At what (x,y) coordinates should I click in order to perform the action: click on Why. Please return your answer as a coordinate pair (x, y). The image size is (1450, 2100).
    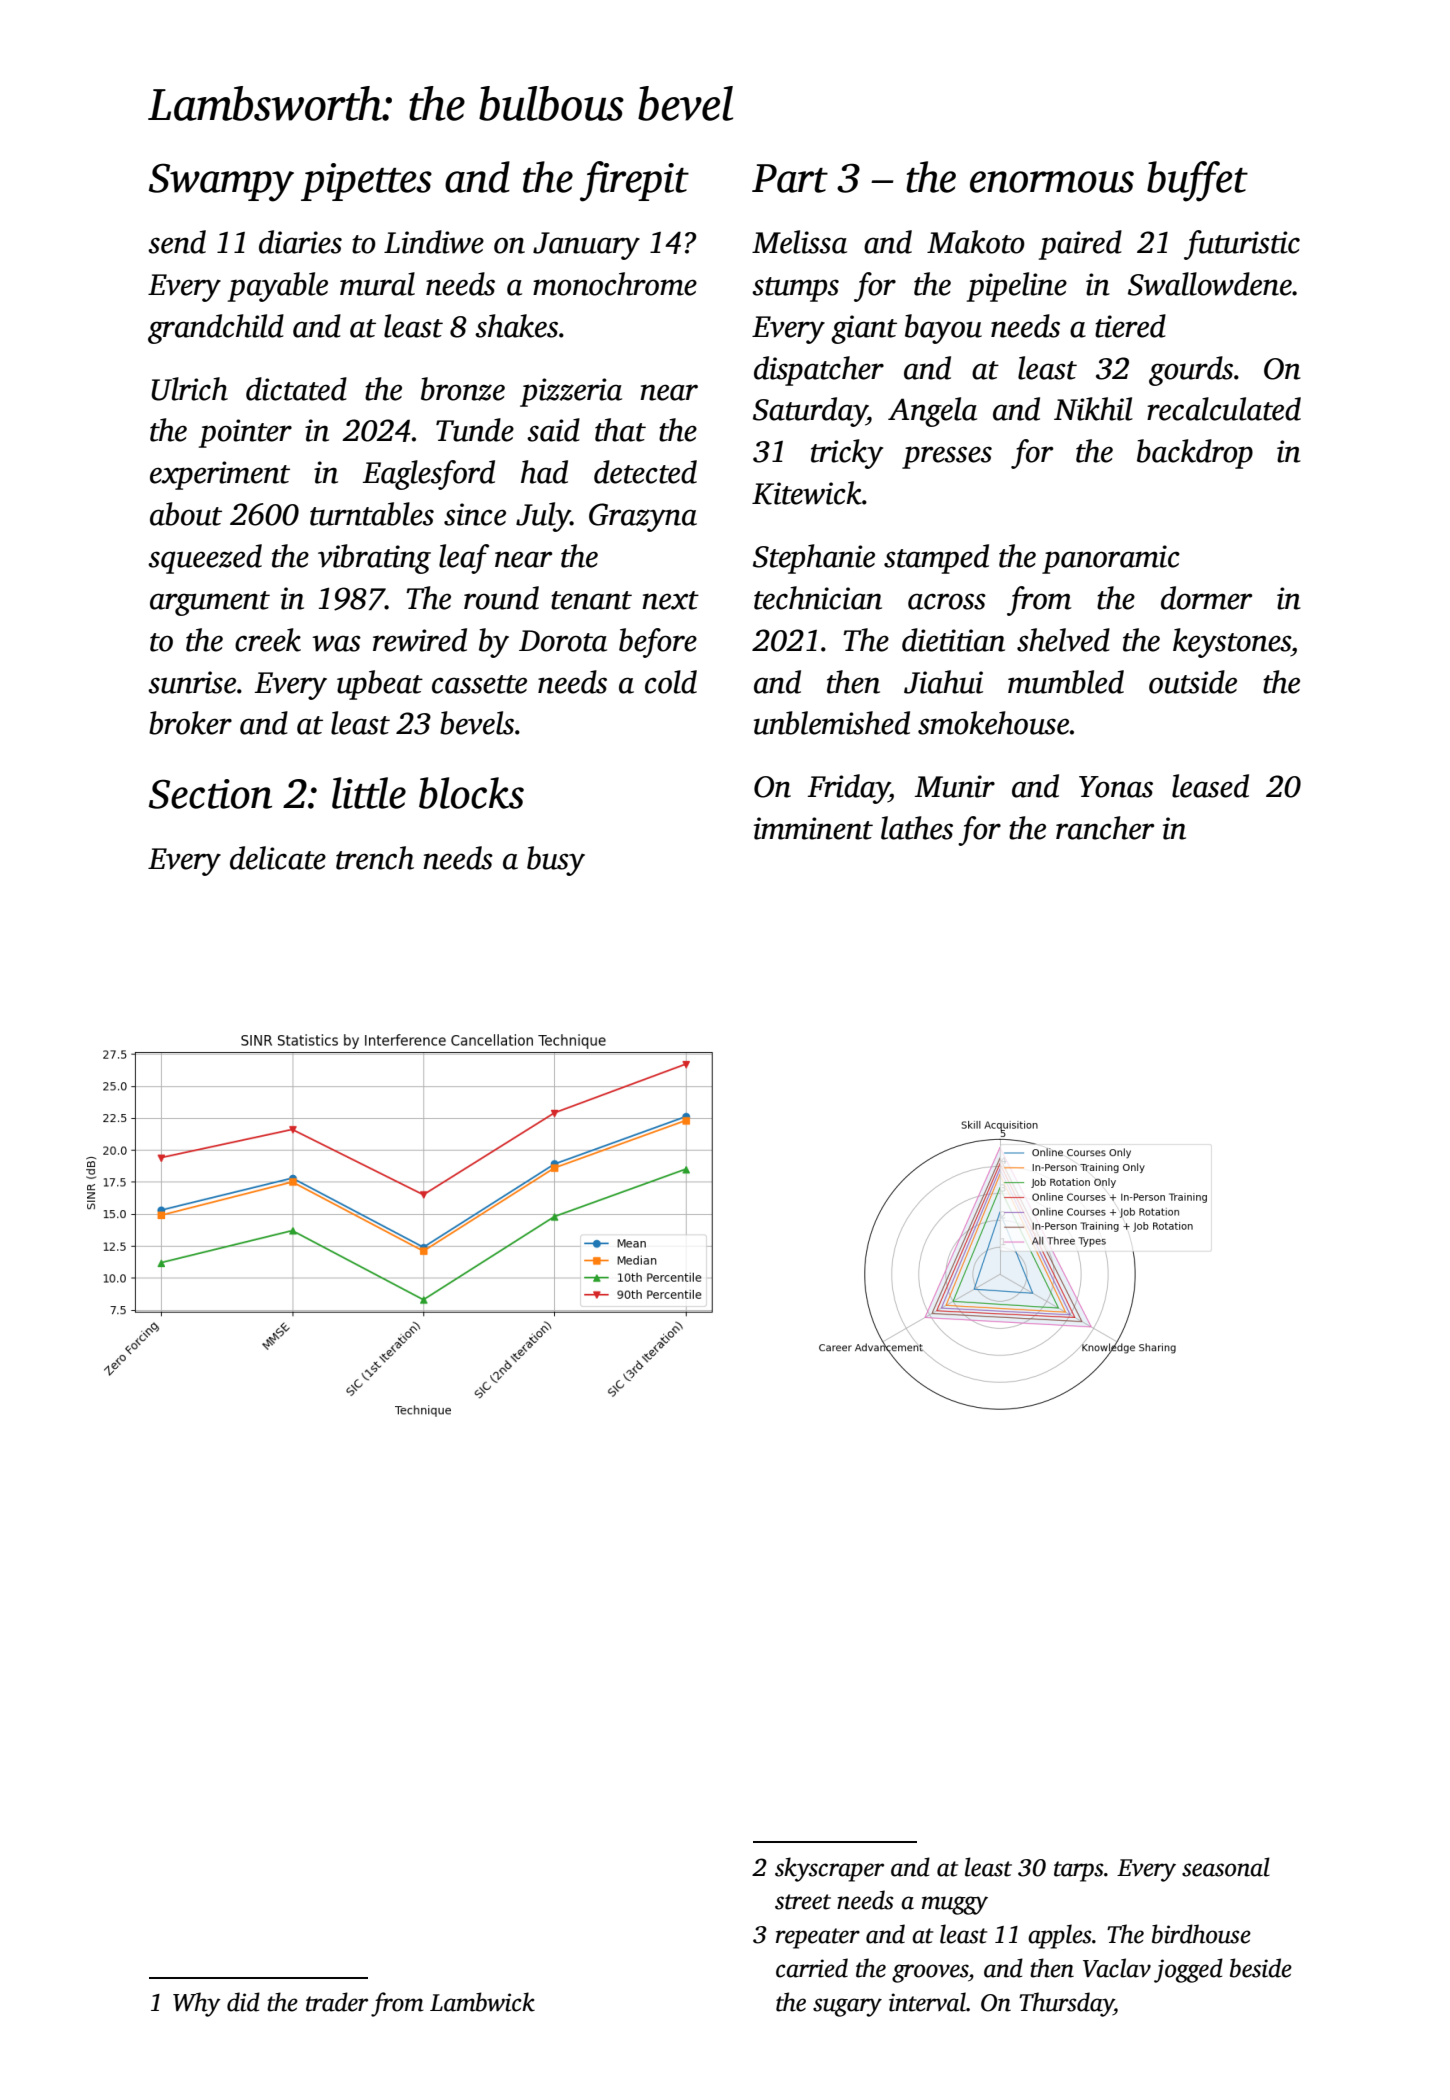
    Looking at the image, I should click on (197, 2004).
